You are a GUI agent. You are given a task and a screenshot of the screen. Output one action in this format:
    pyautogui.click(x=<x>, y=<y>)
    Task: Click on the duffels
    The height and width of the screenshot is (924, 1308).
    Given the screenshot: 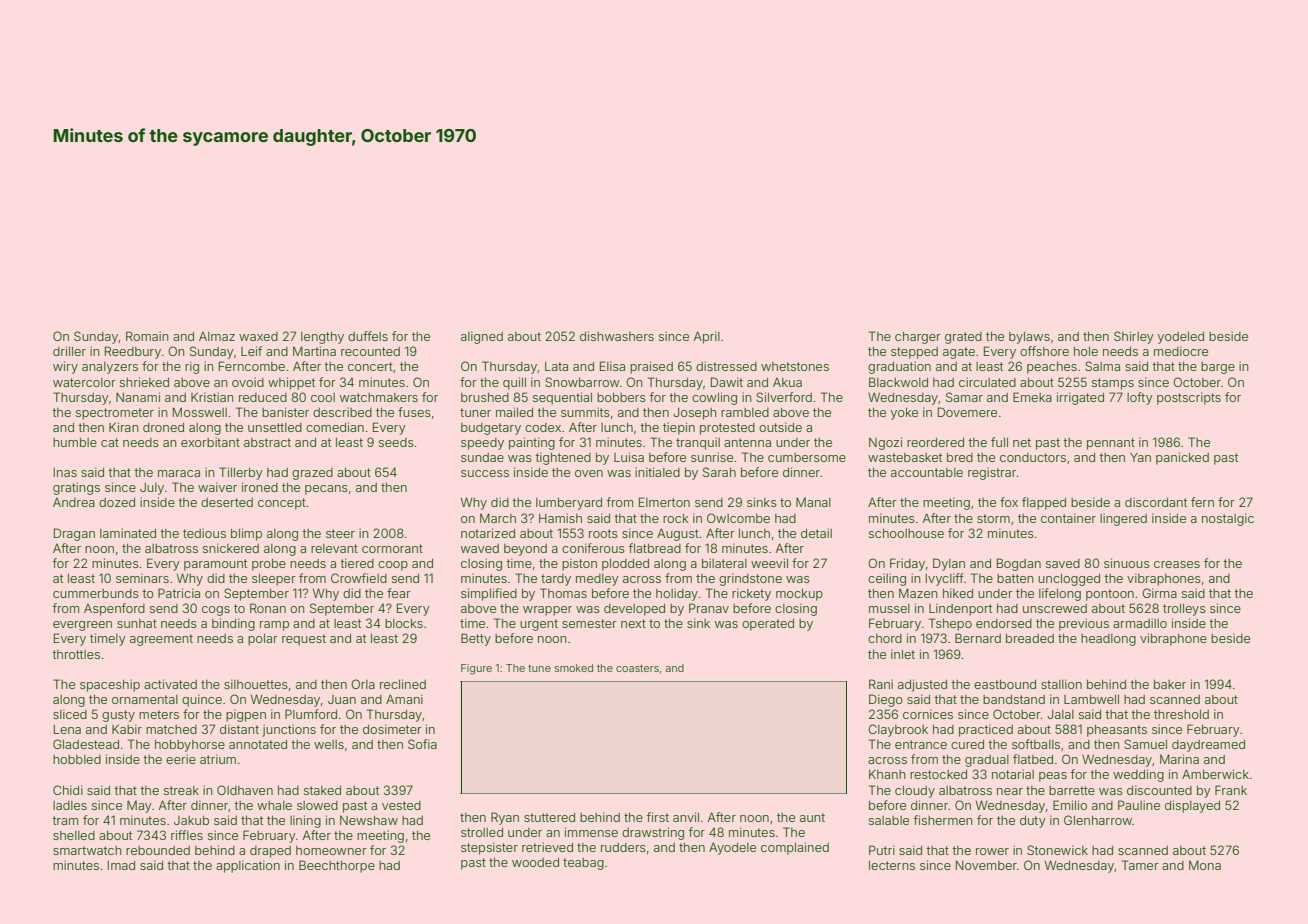 What is the action you would take?
    pyautogui.click(x=368, y=336)
